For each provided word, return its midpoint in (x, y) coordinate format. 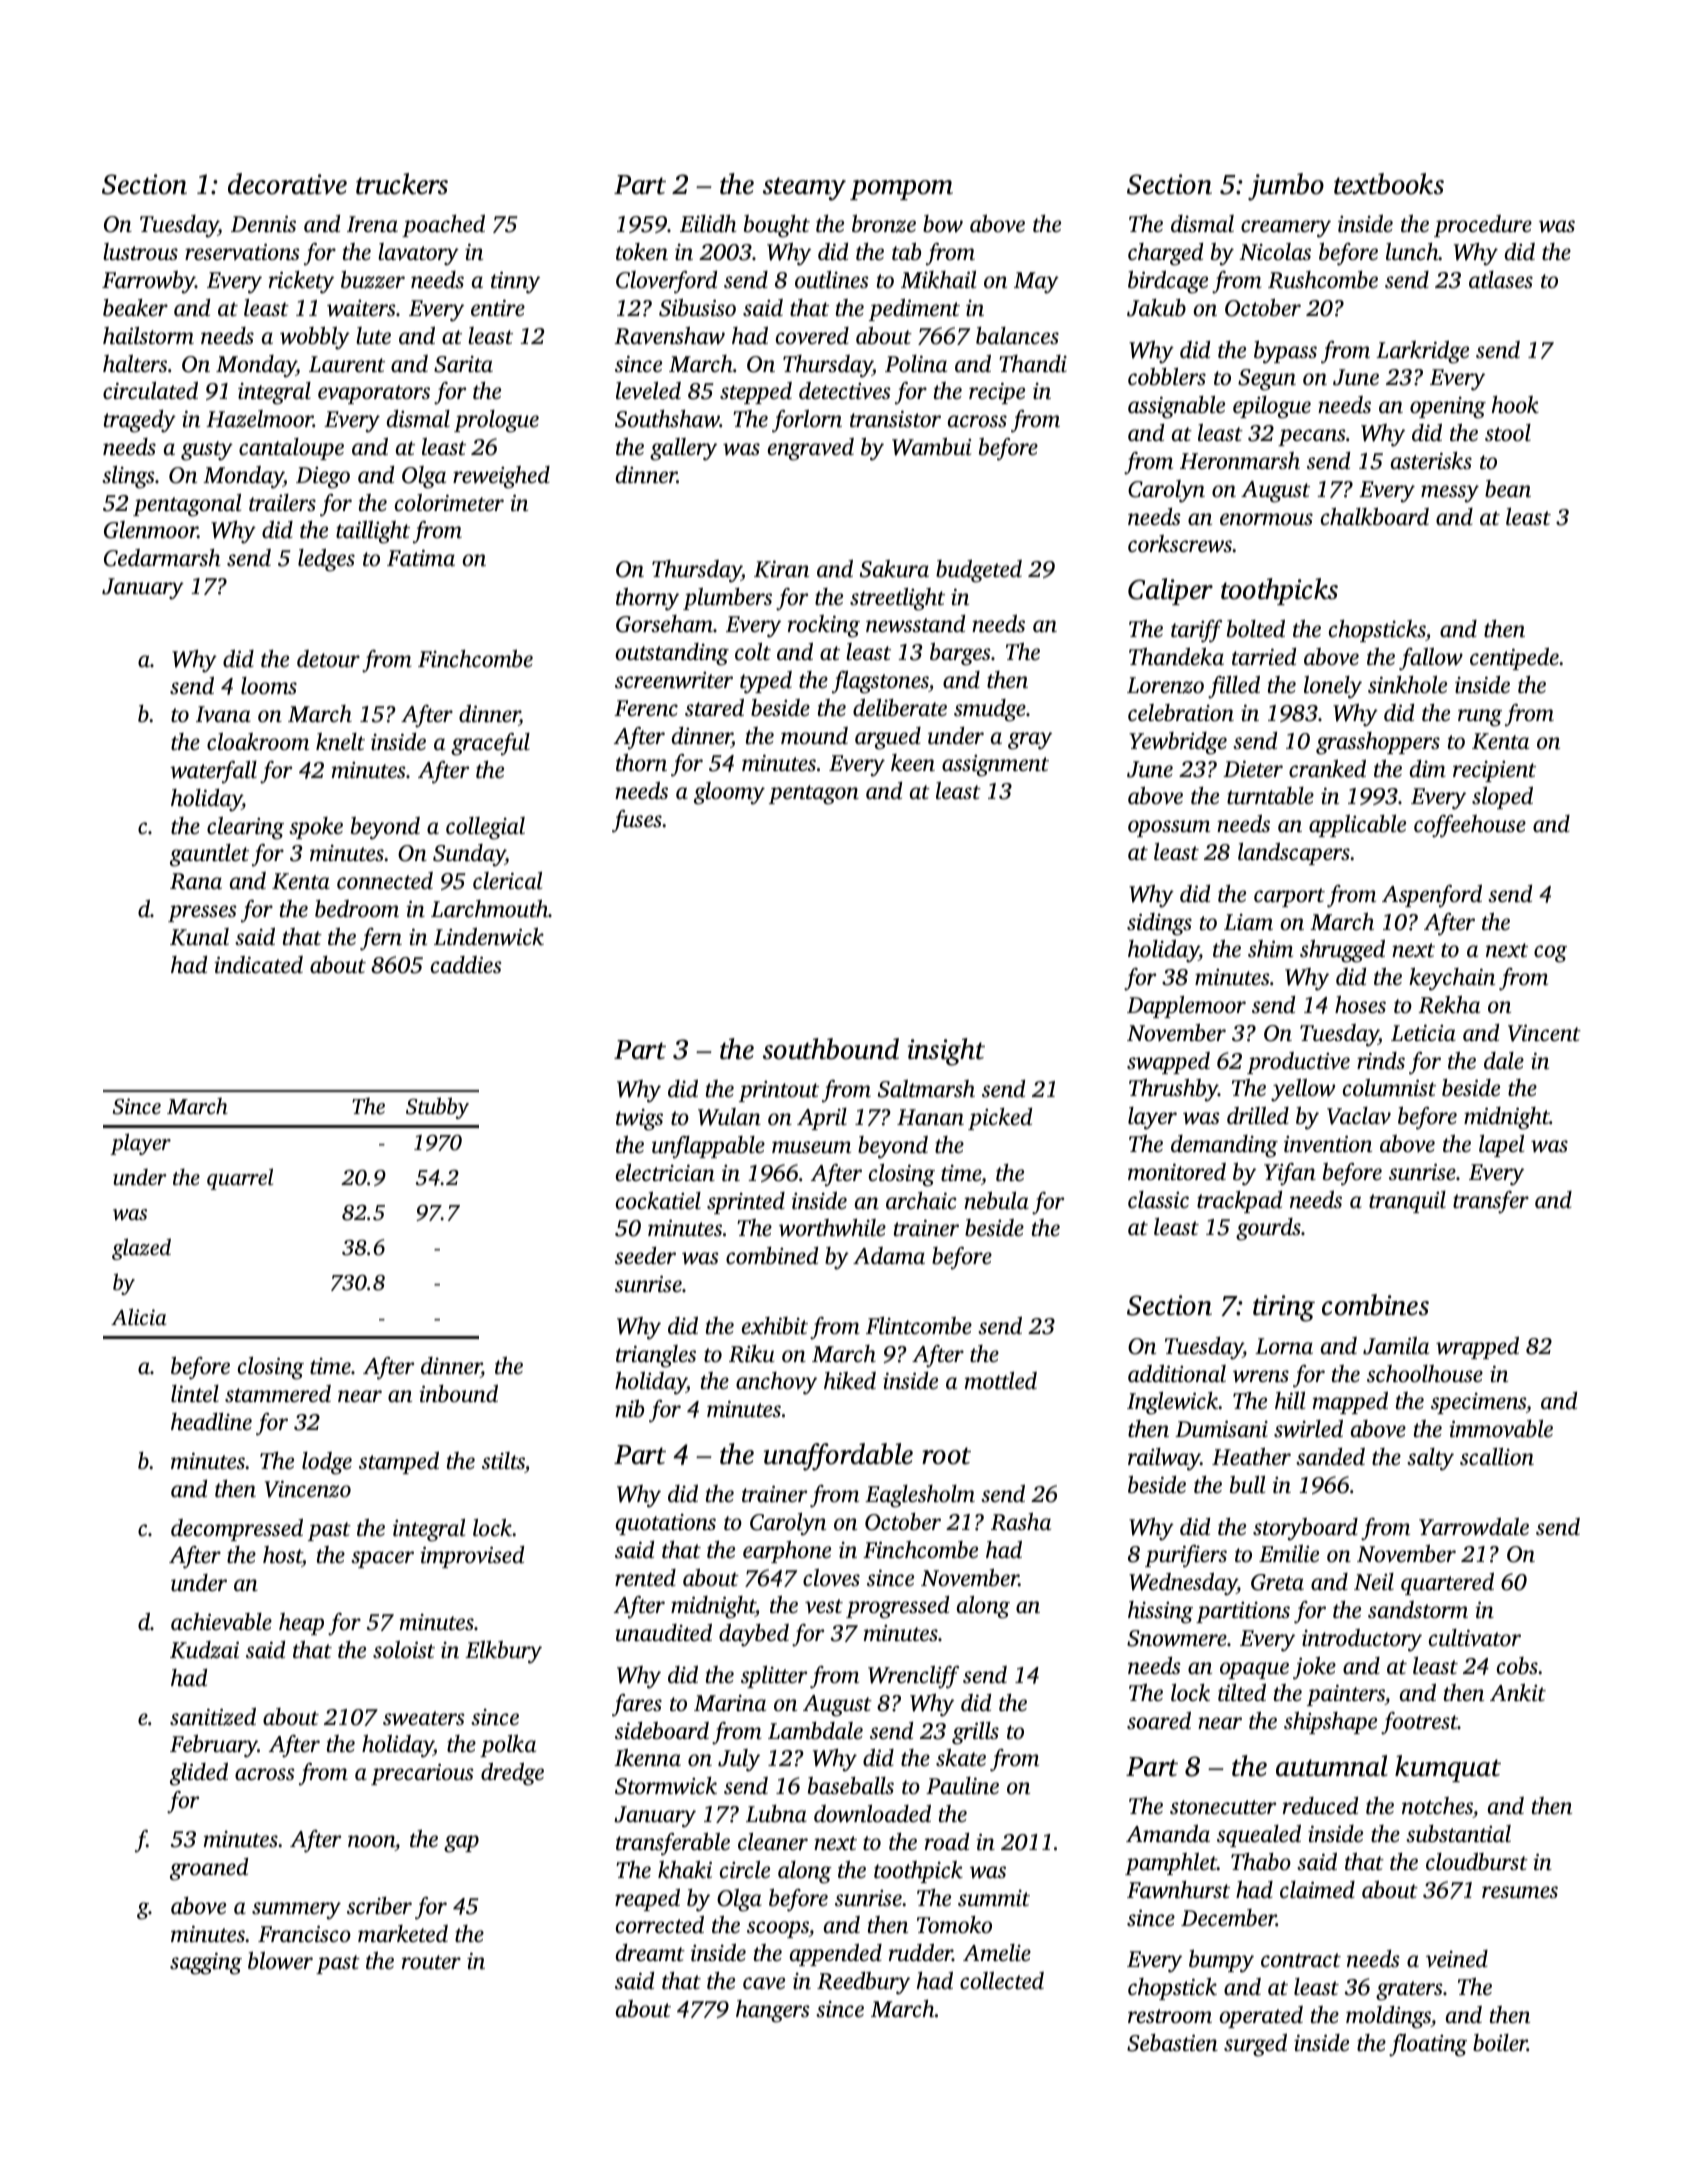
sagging (206, 1963)
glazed (141, 1249)
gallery (683, 449)
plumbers (727, 599)
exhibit (775, 1326)
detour (328, 659)
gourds (1268, 1229)
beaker (135, 308)
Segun (1267, 380)
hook (1515, 405)
